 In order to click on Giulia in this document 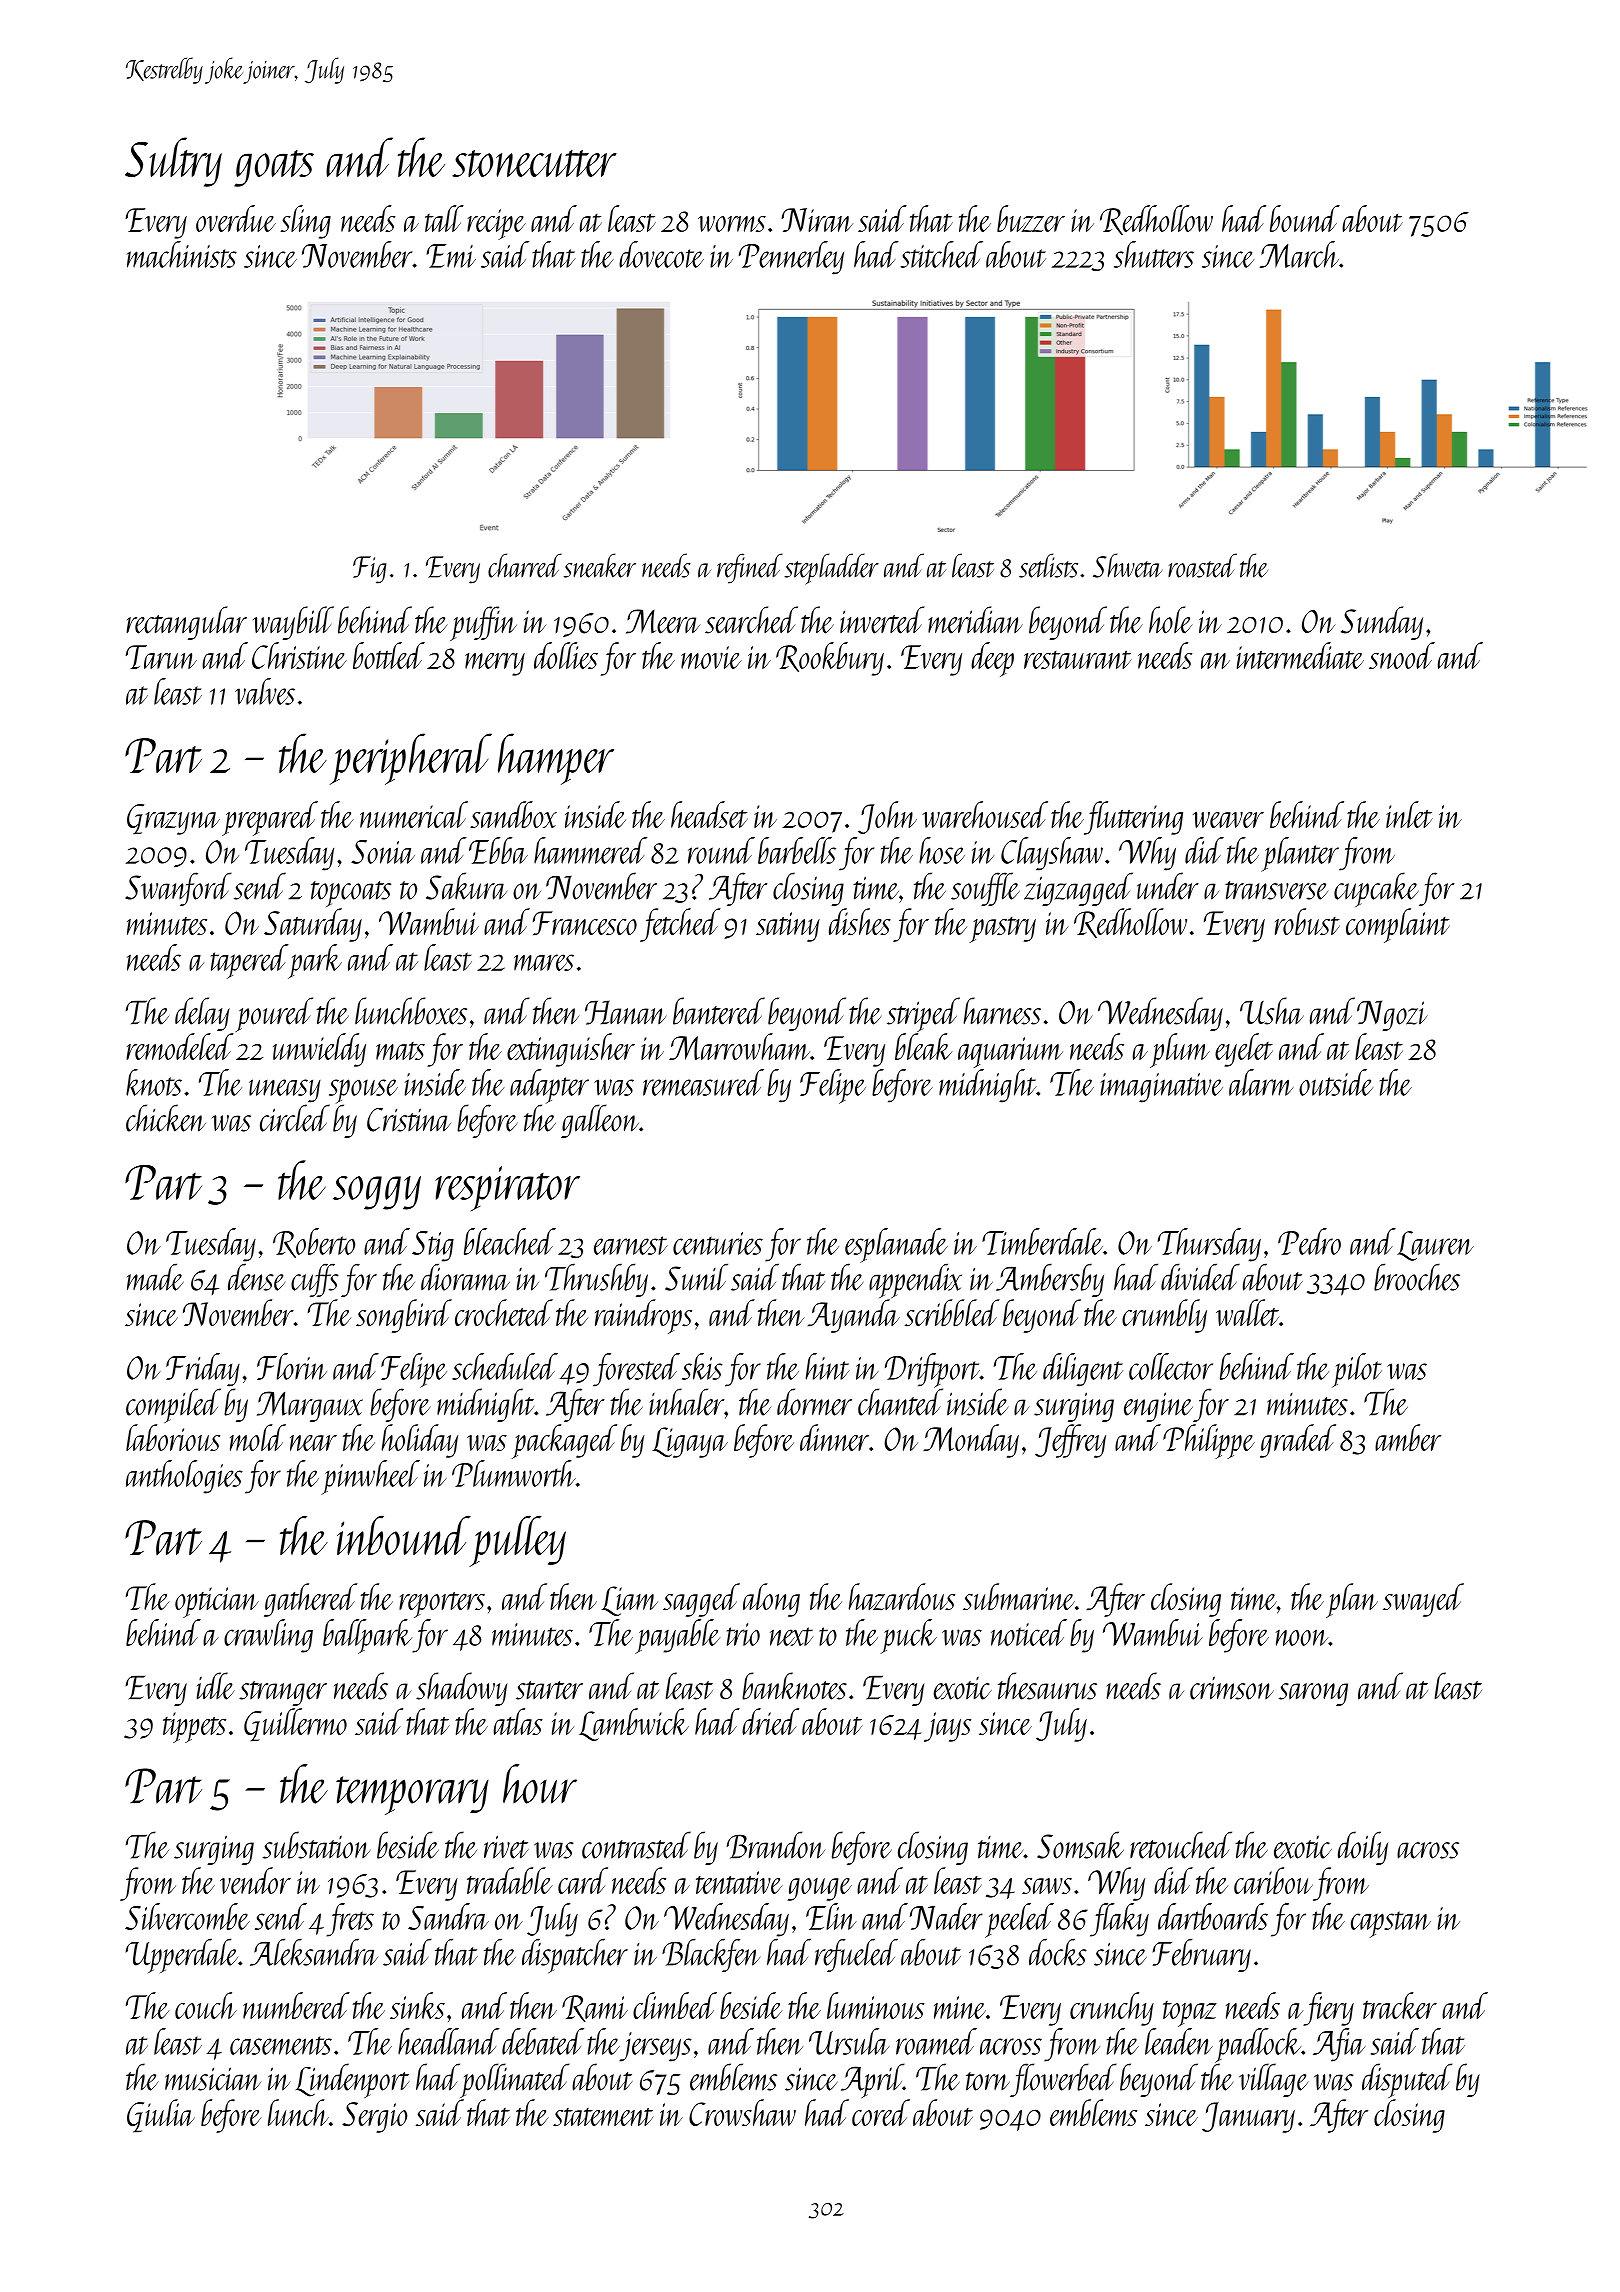, I will do `click(161, 2116)`.
